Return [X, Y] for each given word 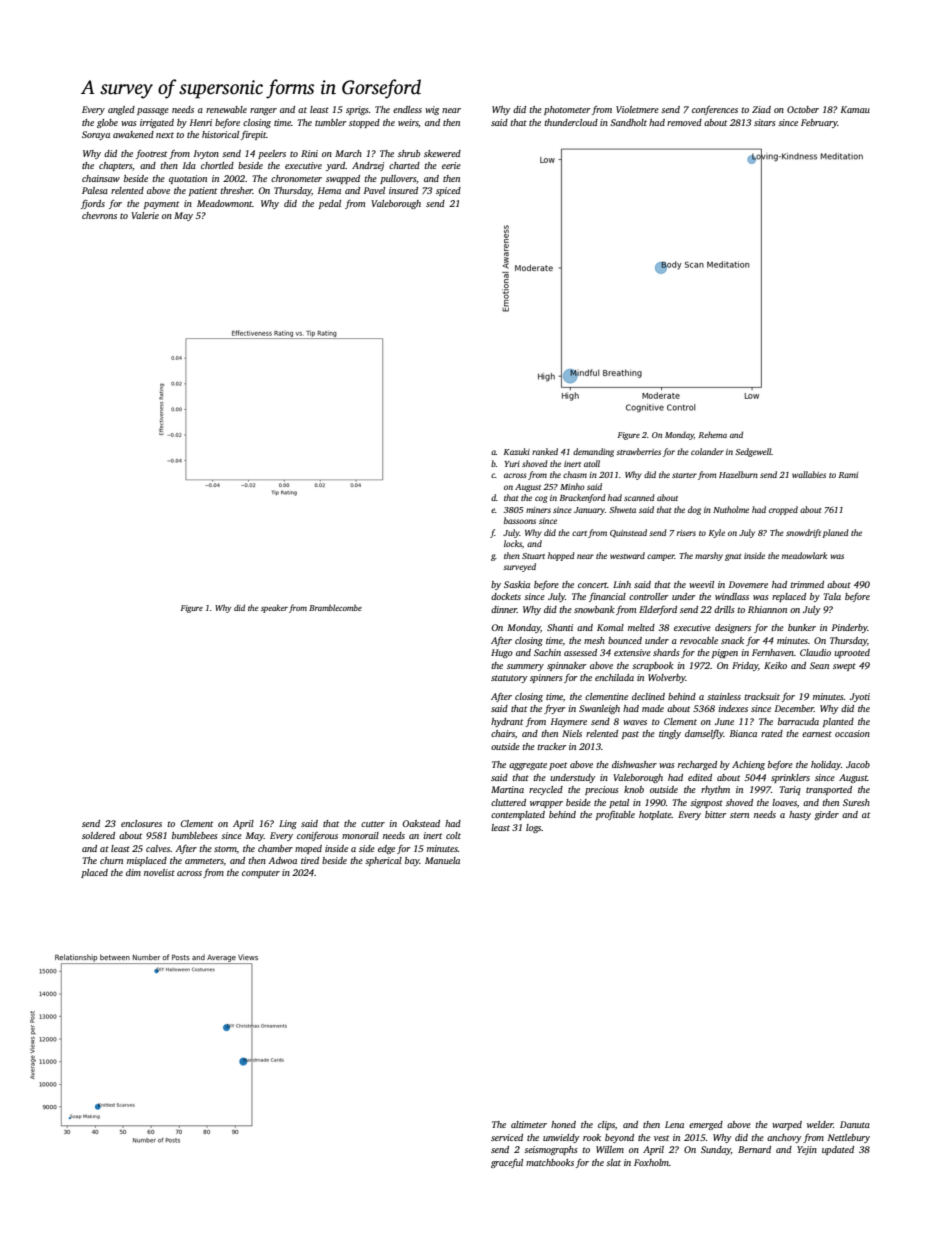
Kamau [855, 109]
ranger [263, 111]
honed [563, 1124]
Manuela [442, 860]
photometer [567, 110]
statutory [509, 679]
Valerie [145, 215]
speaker [274, 609]
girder [826, 815]
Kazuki [517, 451]
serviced [507, 1137]
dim [133, 872]
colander [707, 451]
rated [772, 733]
